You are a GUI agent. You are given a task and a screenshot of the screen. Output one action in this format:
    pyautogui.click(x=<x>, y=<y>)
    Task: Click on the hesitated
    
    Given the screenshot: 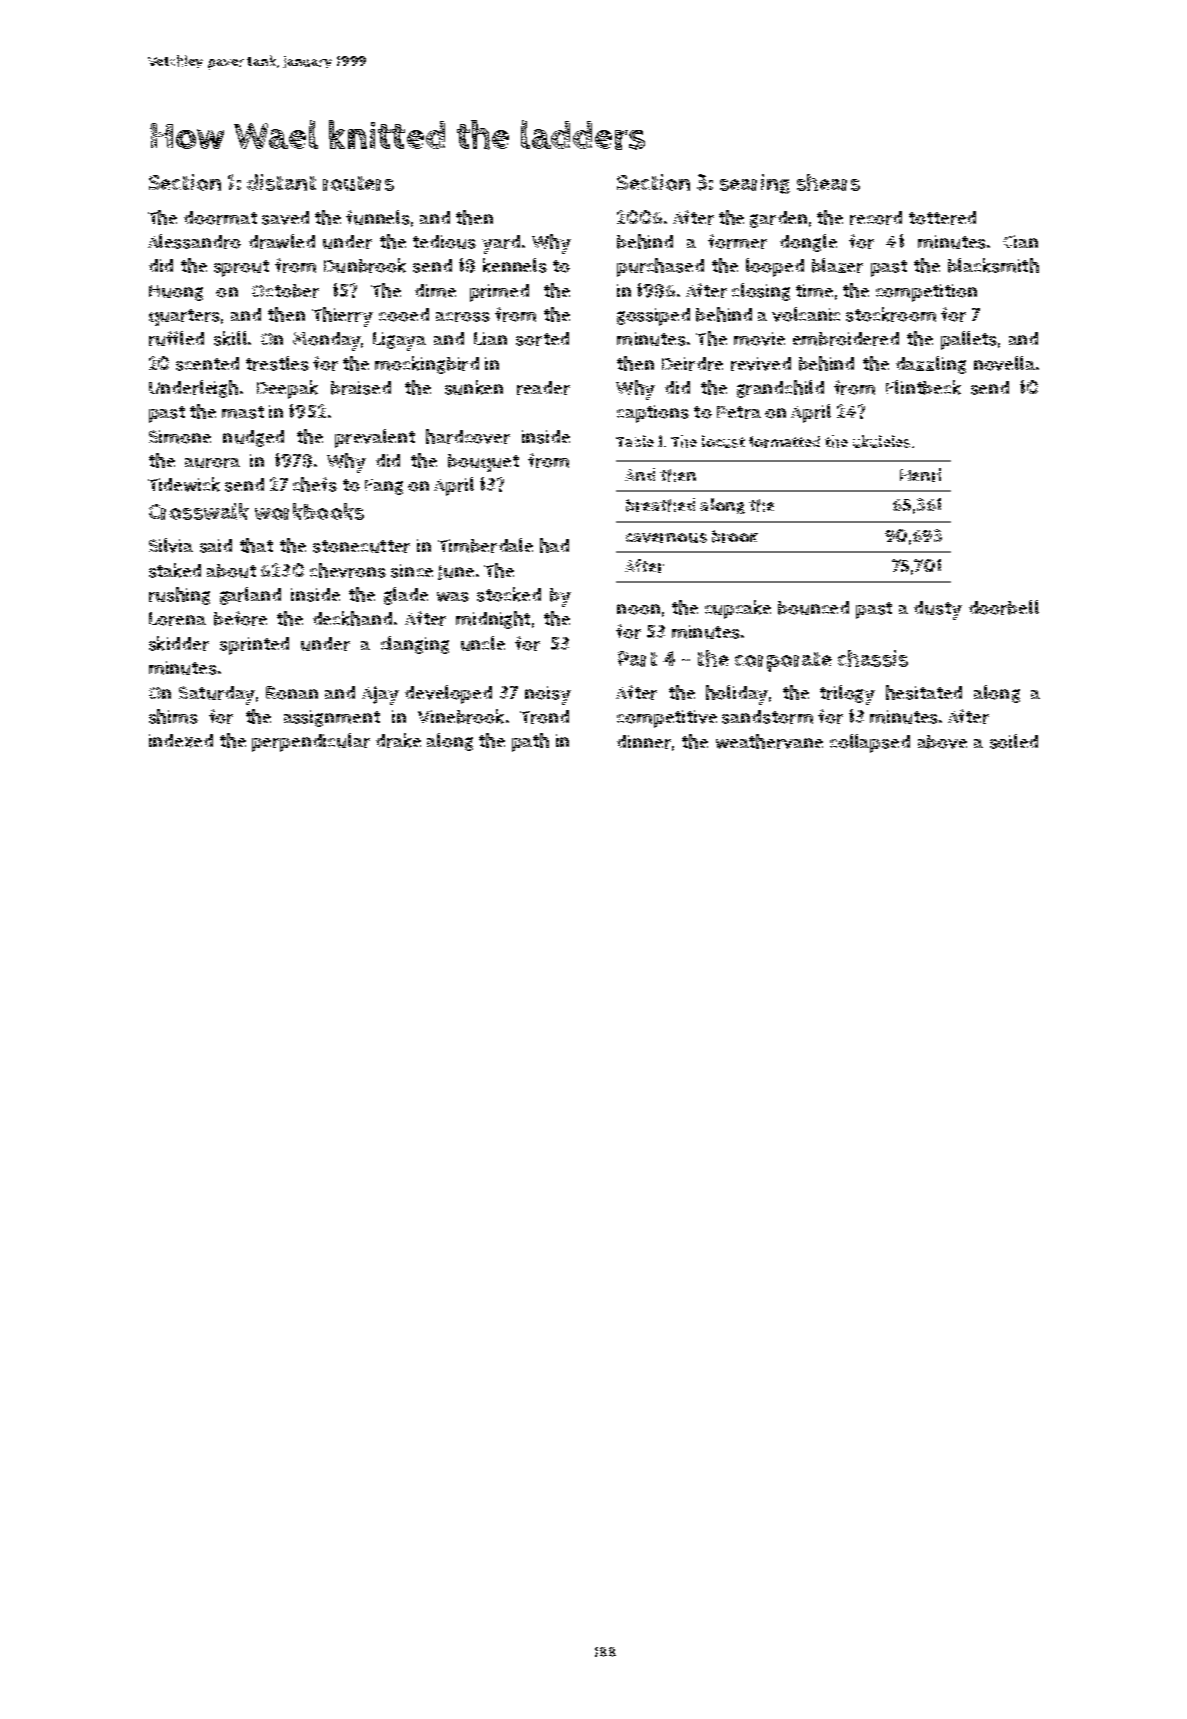 What is the action you would take?
    pyautogui.click(x=924, y=692)
